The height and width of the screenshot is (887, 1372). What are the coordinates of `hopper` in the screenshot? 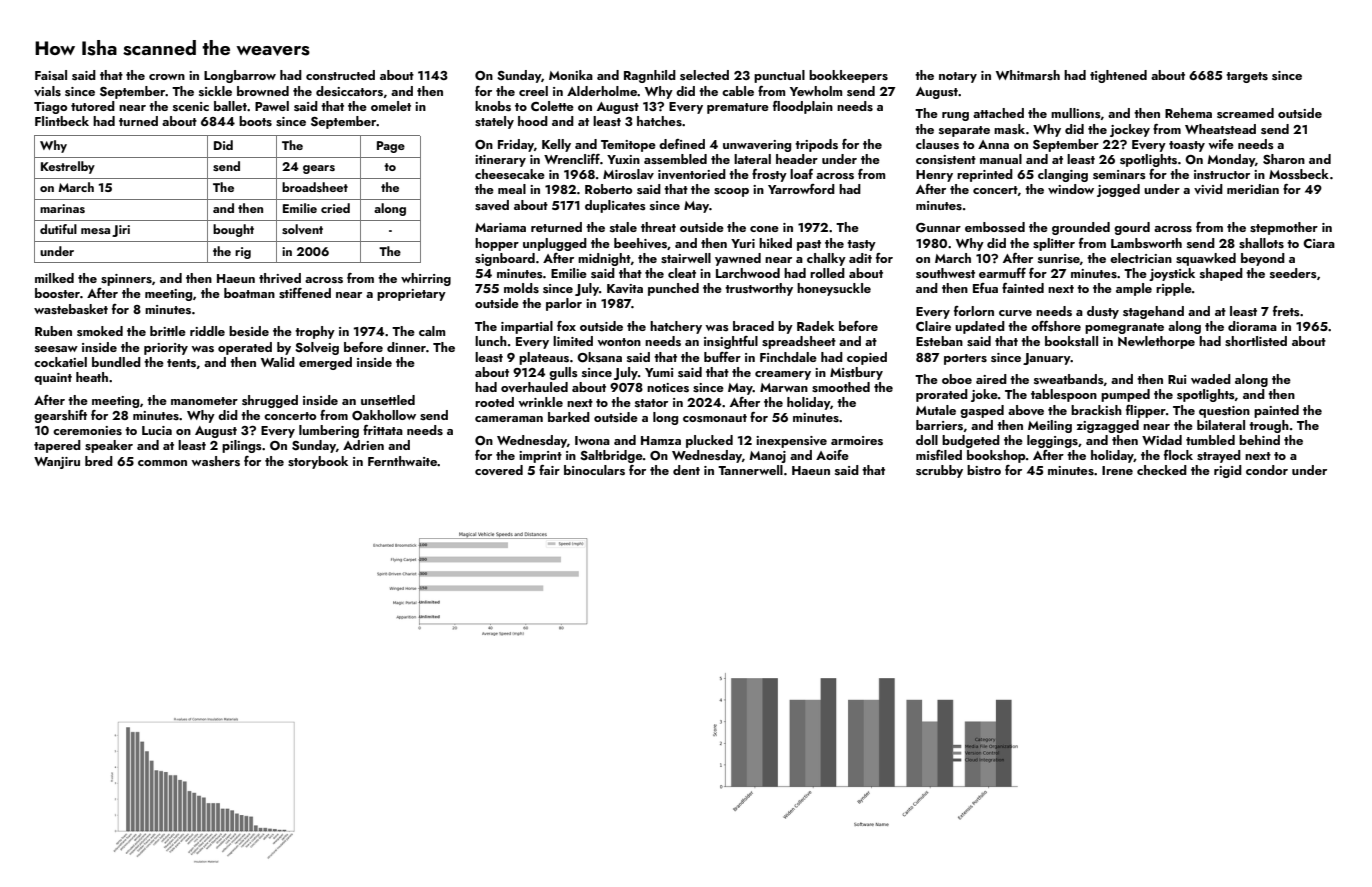 It's located at (497, 244).
